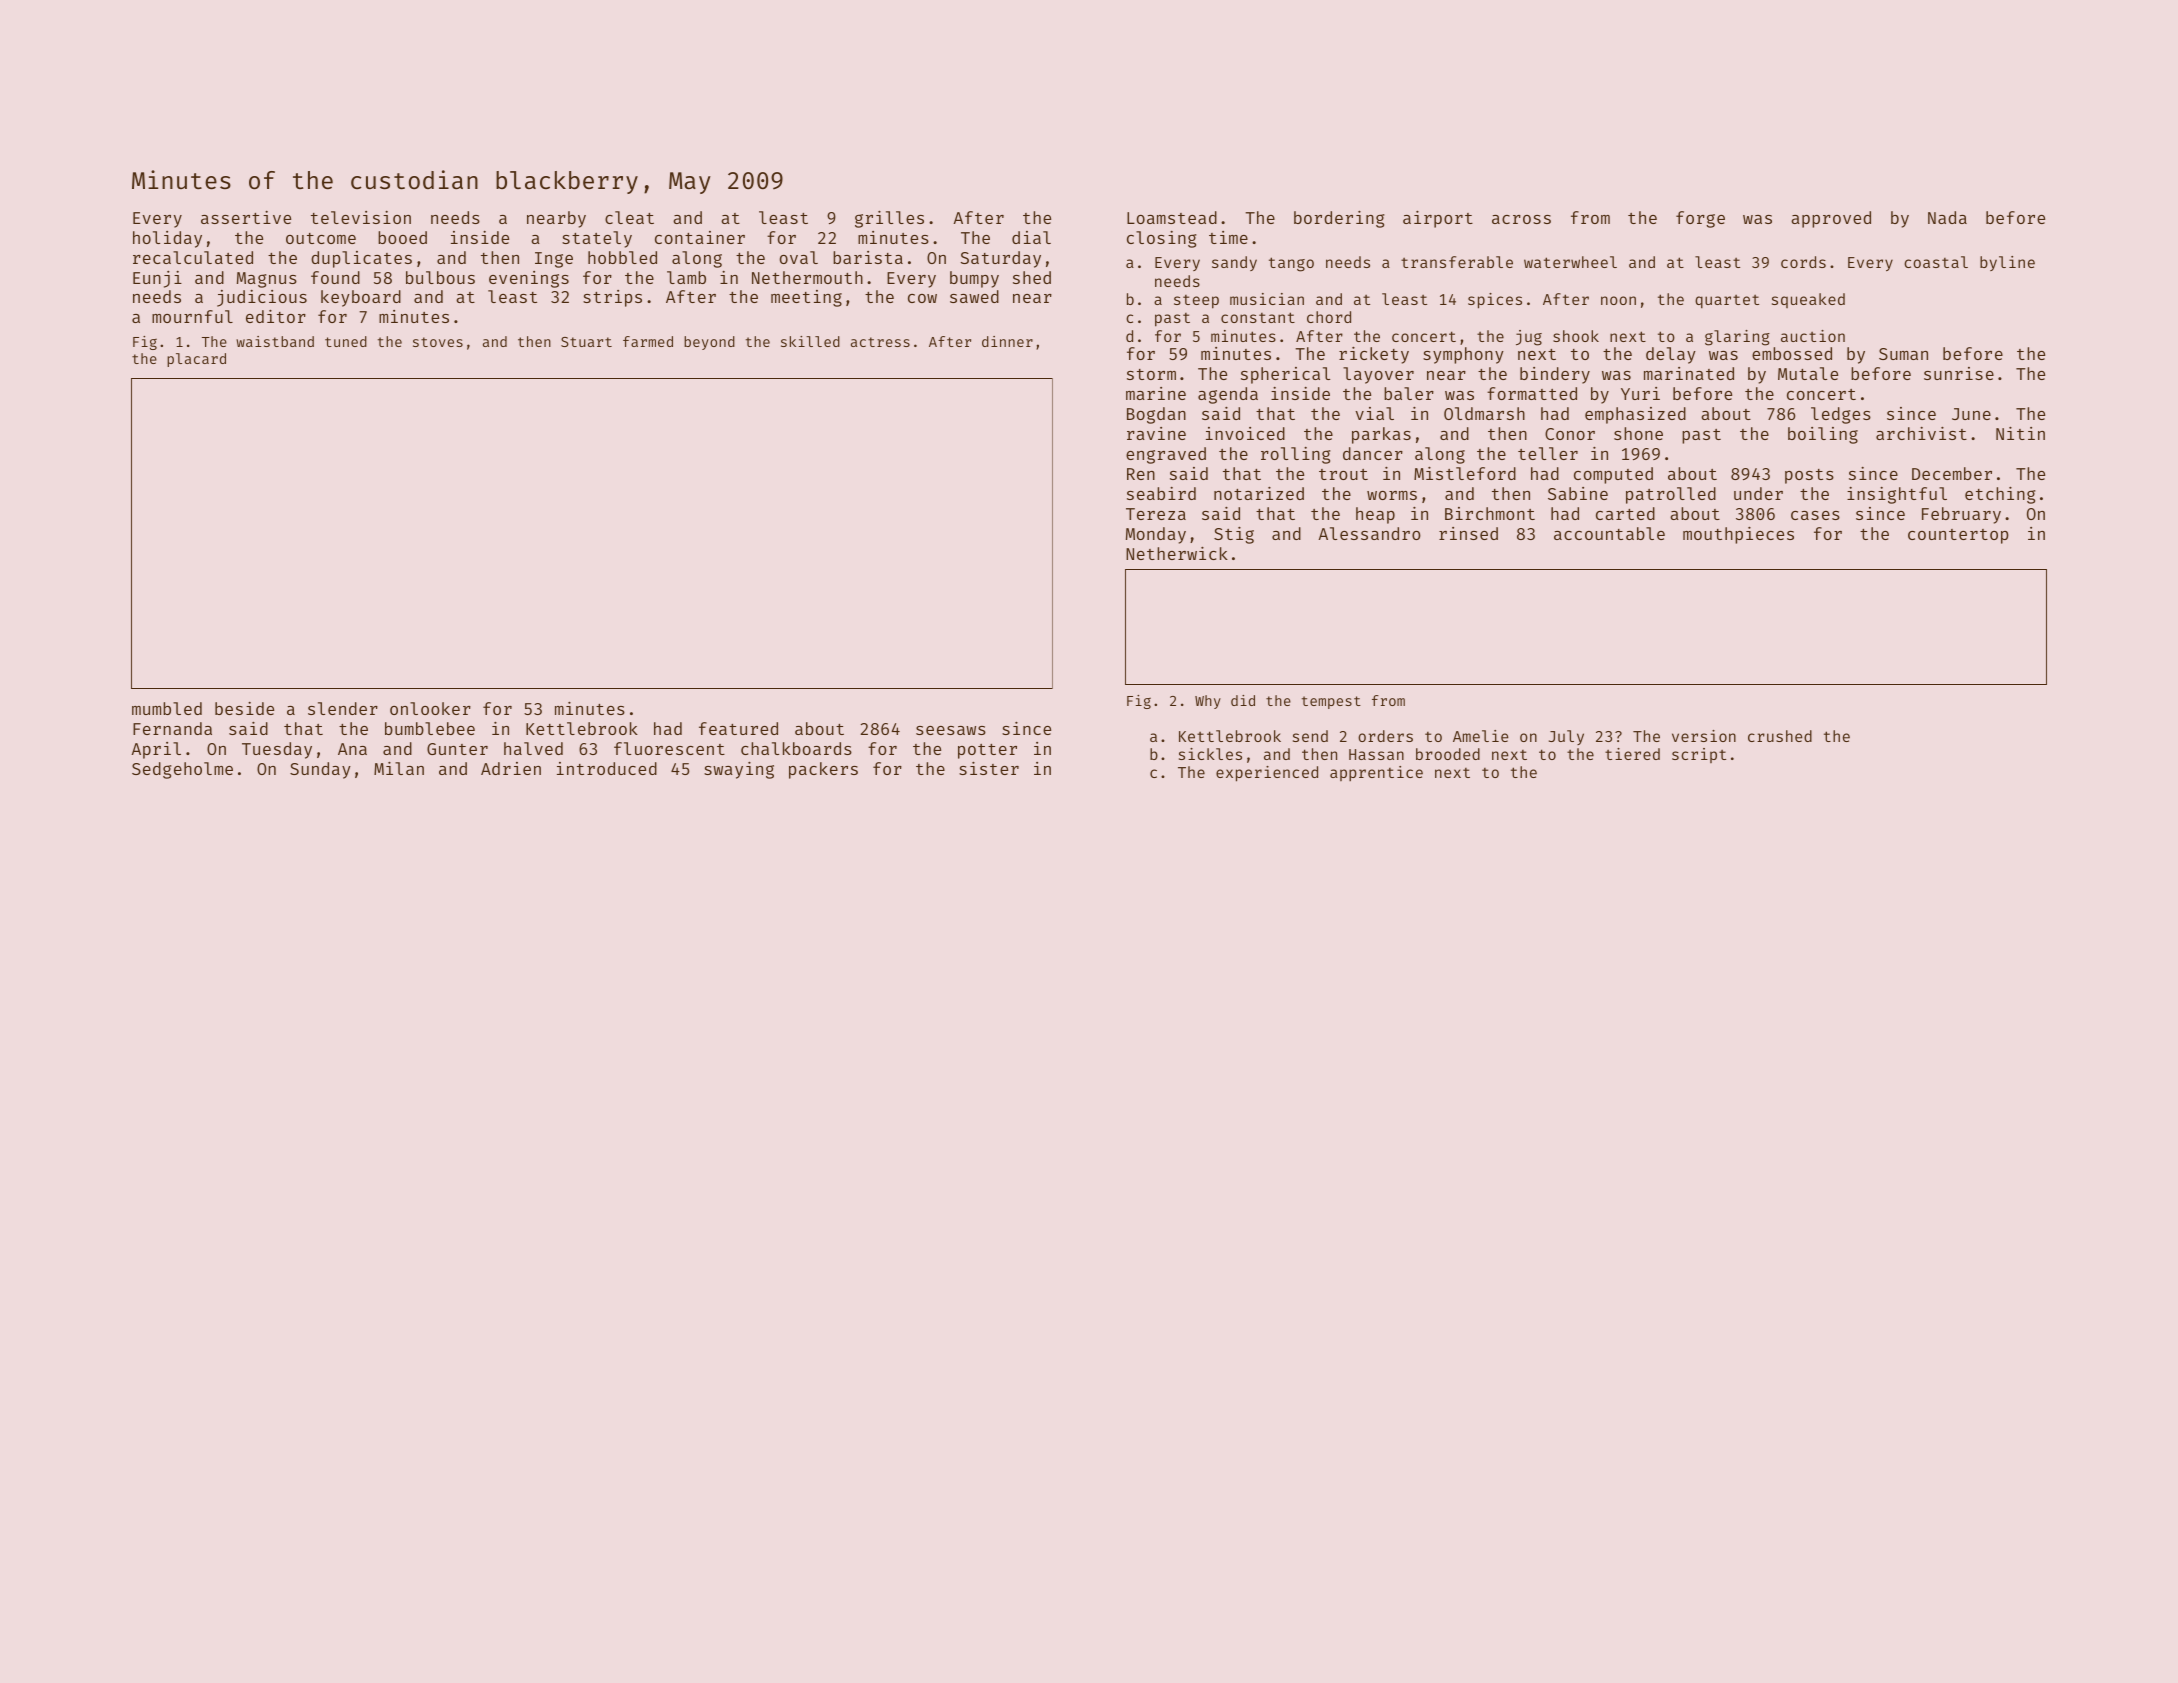  What do you see at coordinates (1172, 217) in the screenshot?
I see `Loamstead` at bounding box center [1172, 217].
